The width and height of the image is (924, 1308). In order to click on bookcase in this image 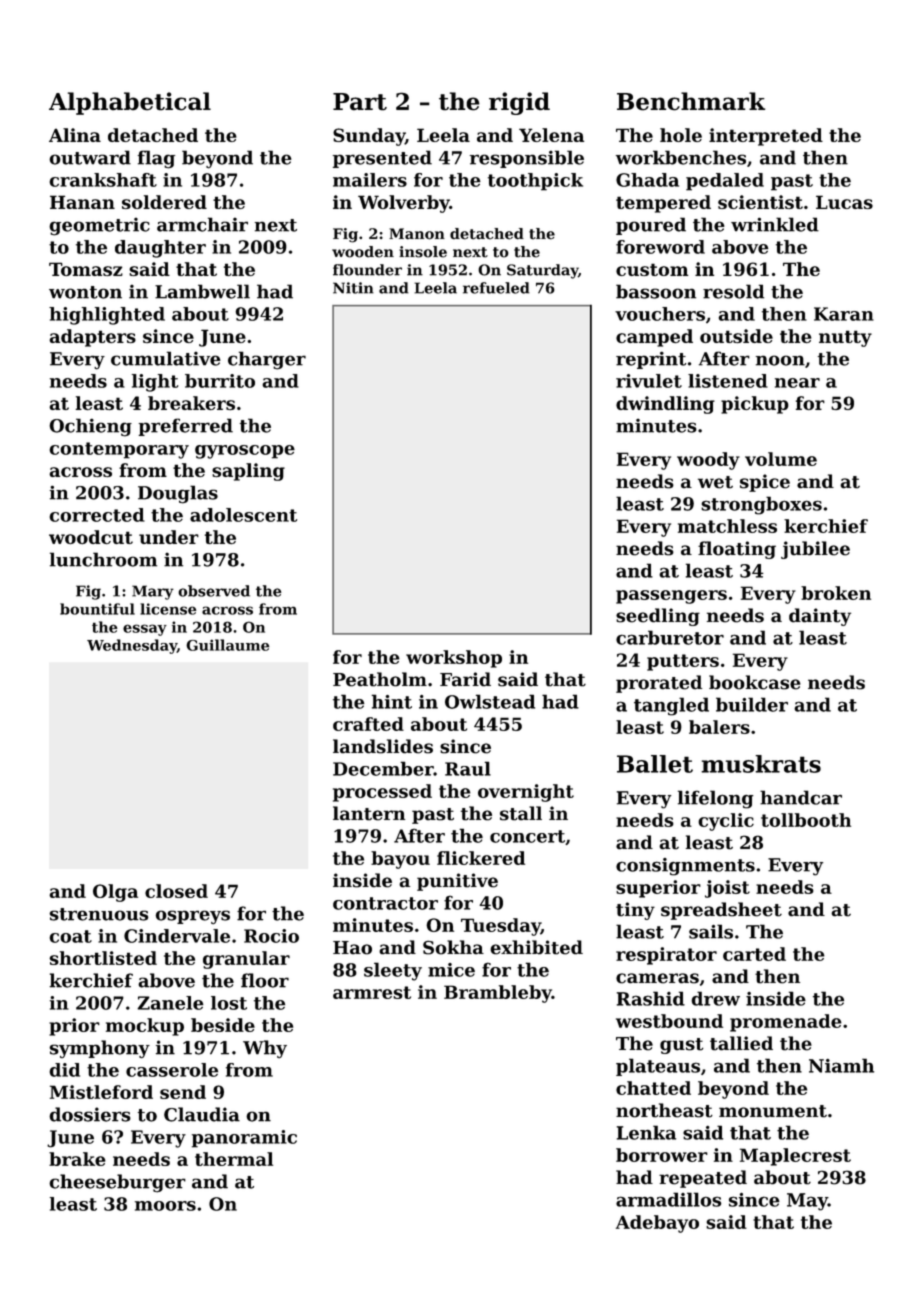, I will do `click(755, 682)`.
